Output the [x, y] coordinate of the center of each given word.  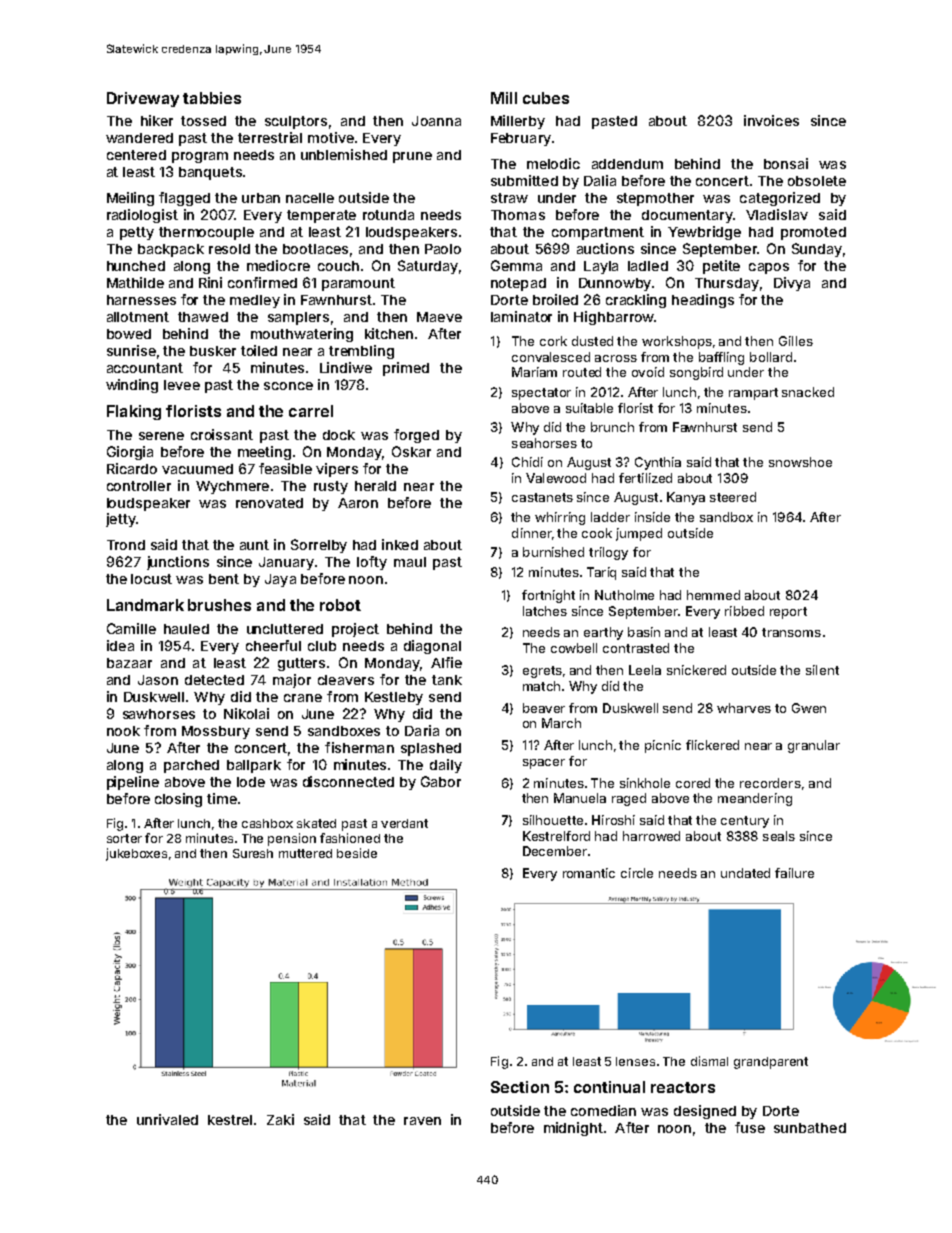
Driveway [143, 99]
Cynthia [658, 463]
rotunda [388, 215]
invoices [771, 120]
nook [123, 731]
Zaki [280, 1119]
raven [422, 1121]
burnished [553, 552]
